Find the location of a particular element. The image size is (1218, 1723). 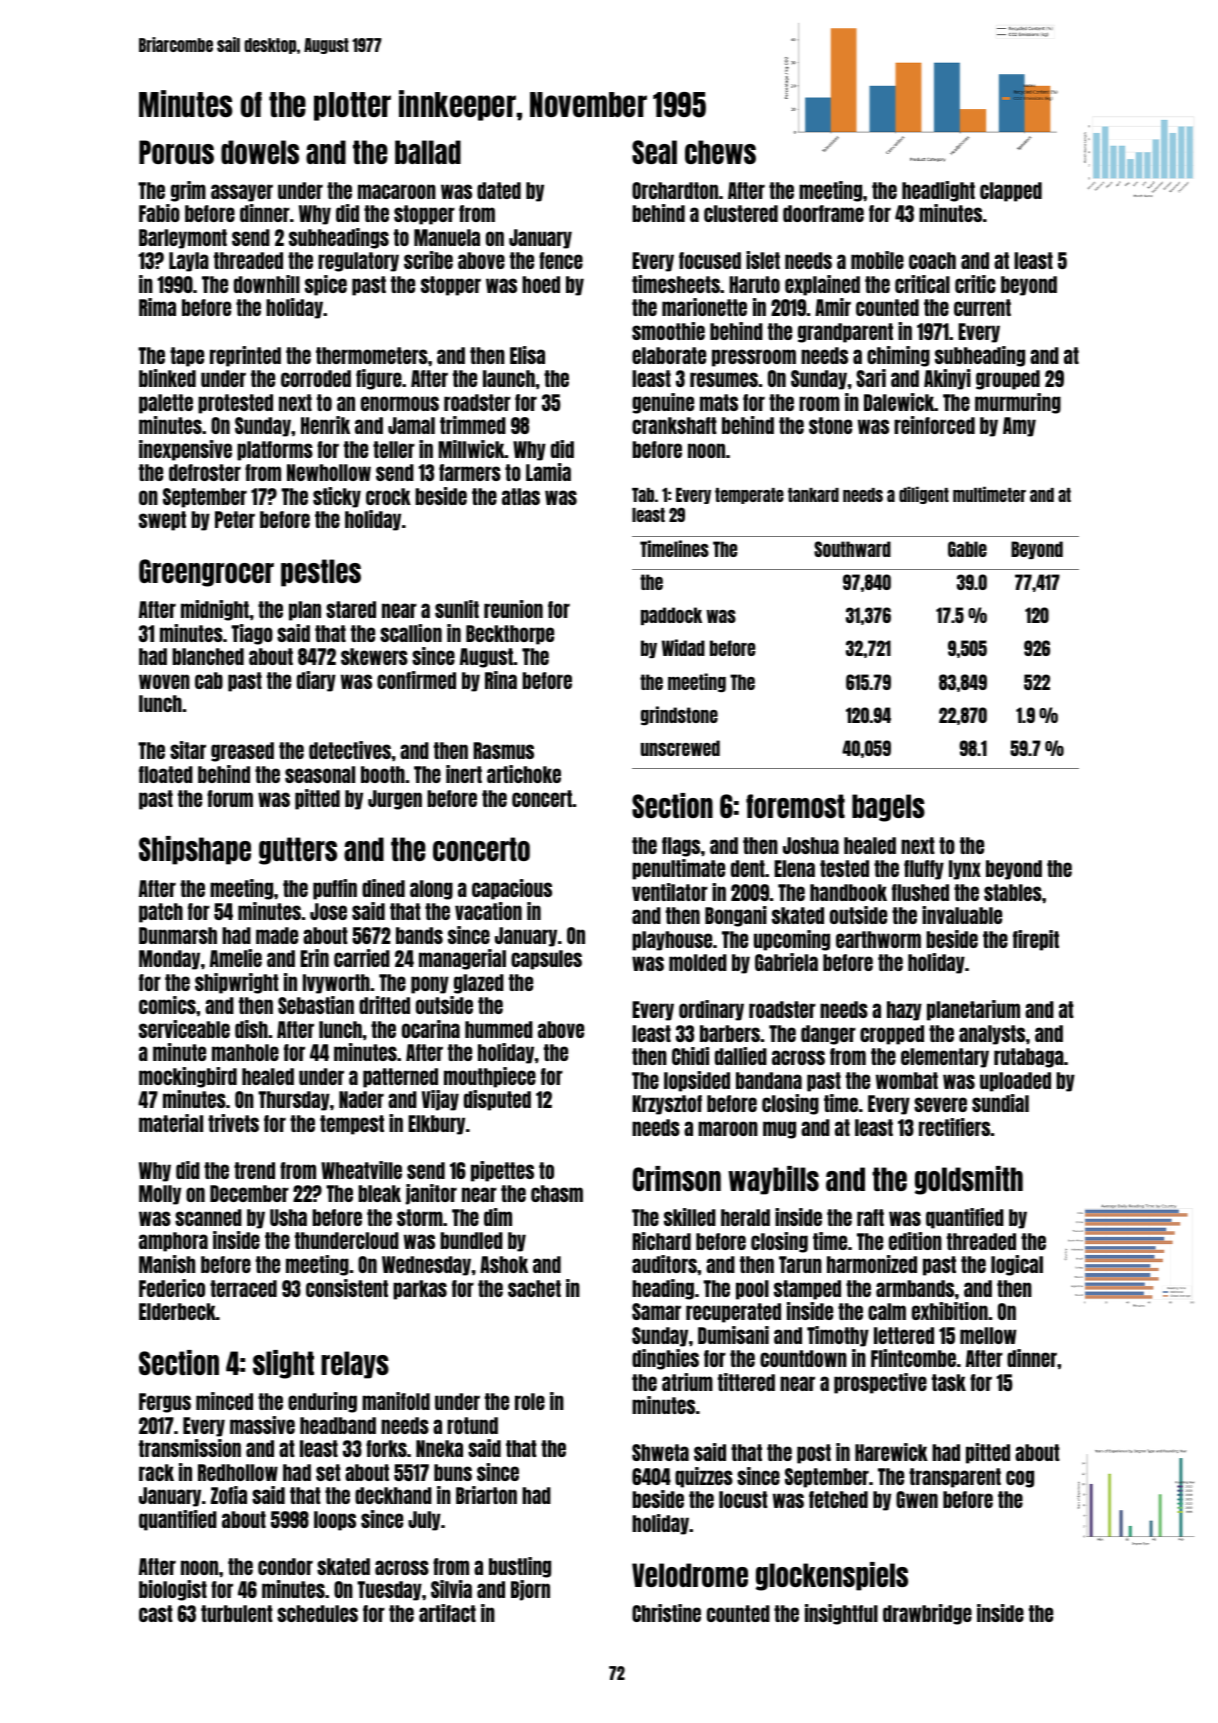

cast is located at coordinates (156, 1613).
